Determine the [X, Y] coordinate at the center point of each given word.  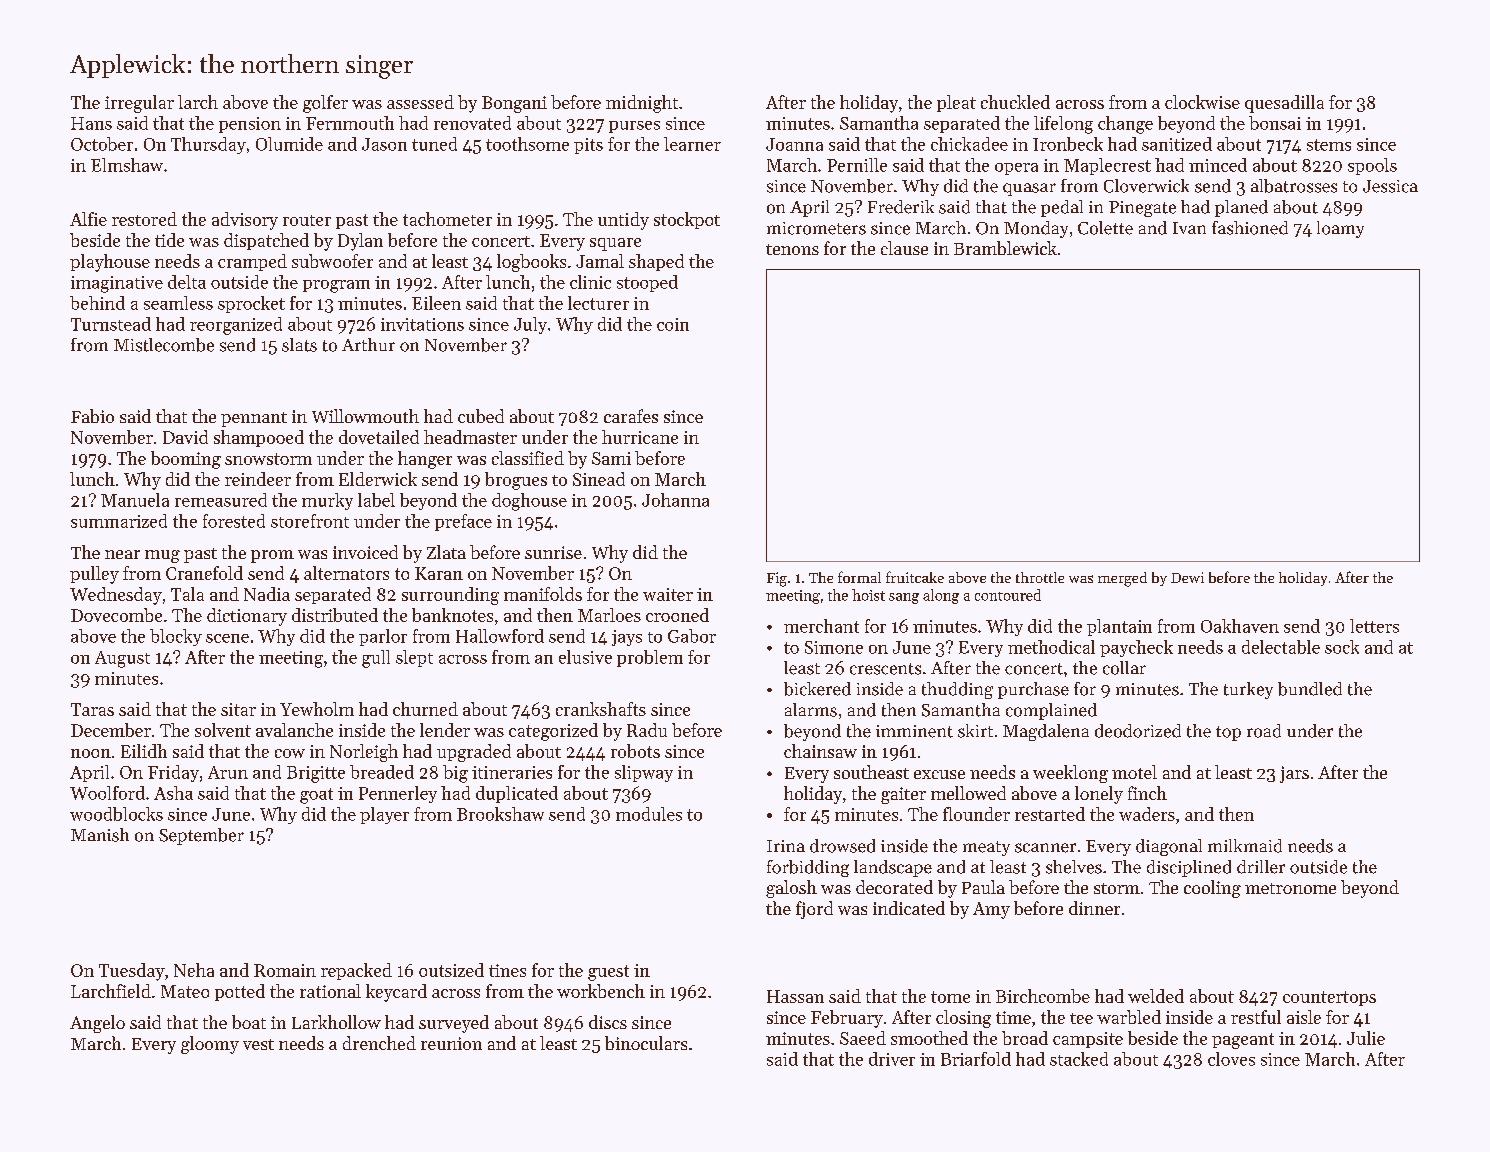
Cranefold [204, 573]
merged [1122, 579]
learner [692, 144]
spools [1372, 166]
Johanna [675, 500]
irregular [139, 104]
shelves [1074, 867]
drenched [379, 1043]
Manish [100, 835]
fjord [814, 910]
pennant [254, 419]
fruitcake [915, 577]
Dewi [1187, 577]
